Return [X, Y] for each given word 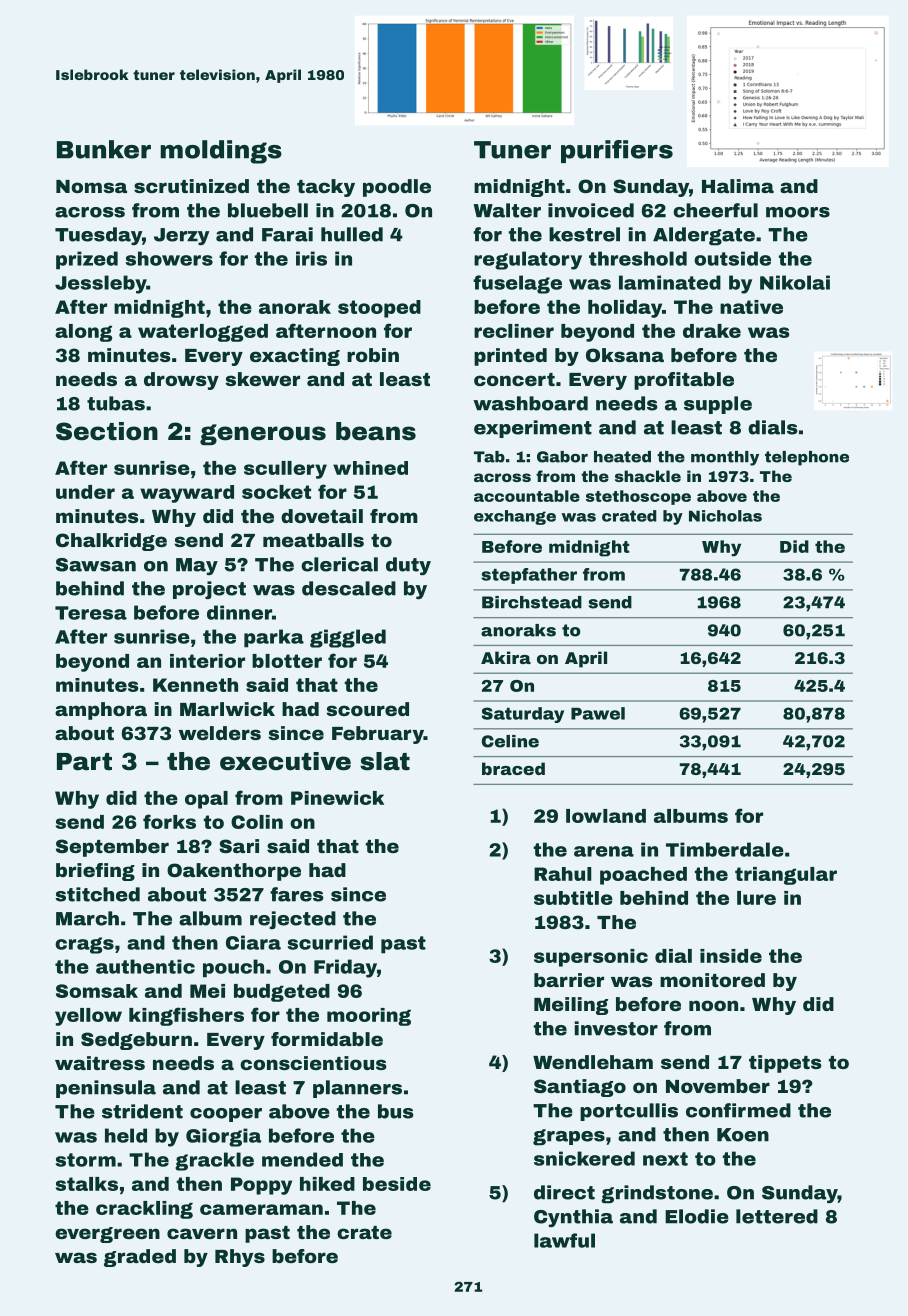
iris [311, 258]
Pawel [598, 713]
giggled [348, 638]
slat [385, 761]
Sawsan [96, 565]
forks [169, 821]
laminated [670, 282]
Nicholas [725, 516]
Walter [507, 210]
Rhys [240, 1258]
